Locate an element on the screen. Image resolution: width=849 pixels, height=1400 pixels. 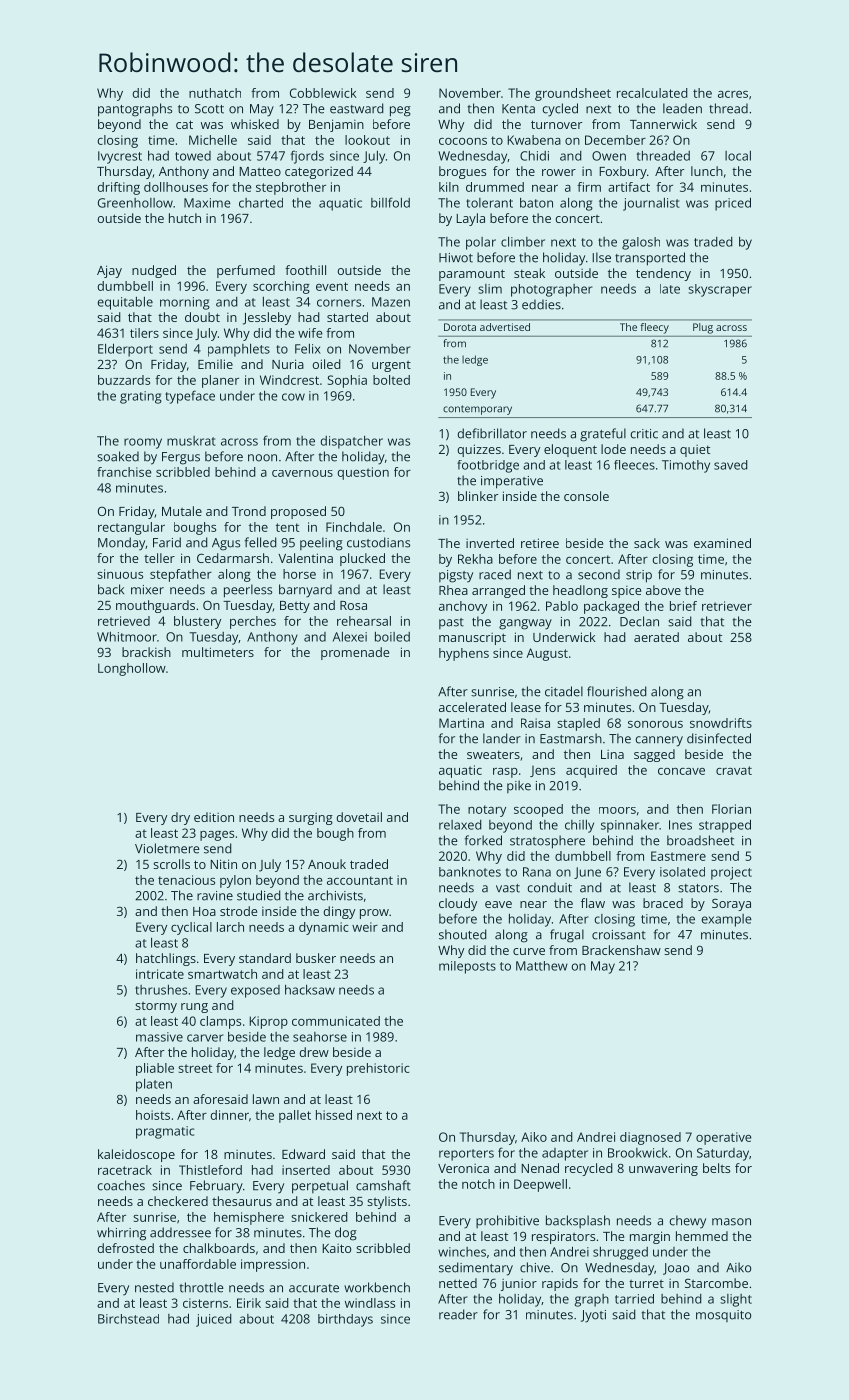
Scott is located at coordinates (209, 109).
